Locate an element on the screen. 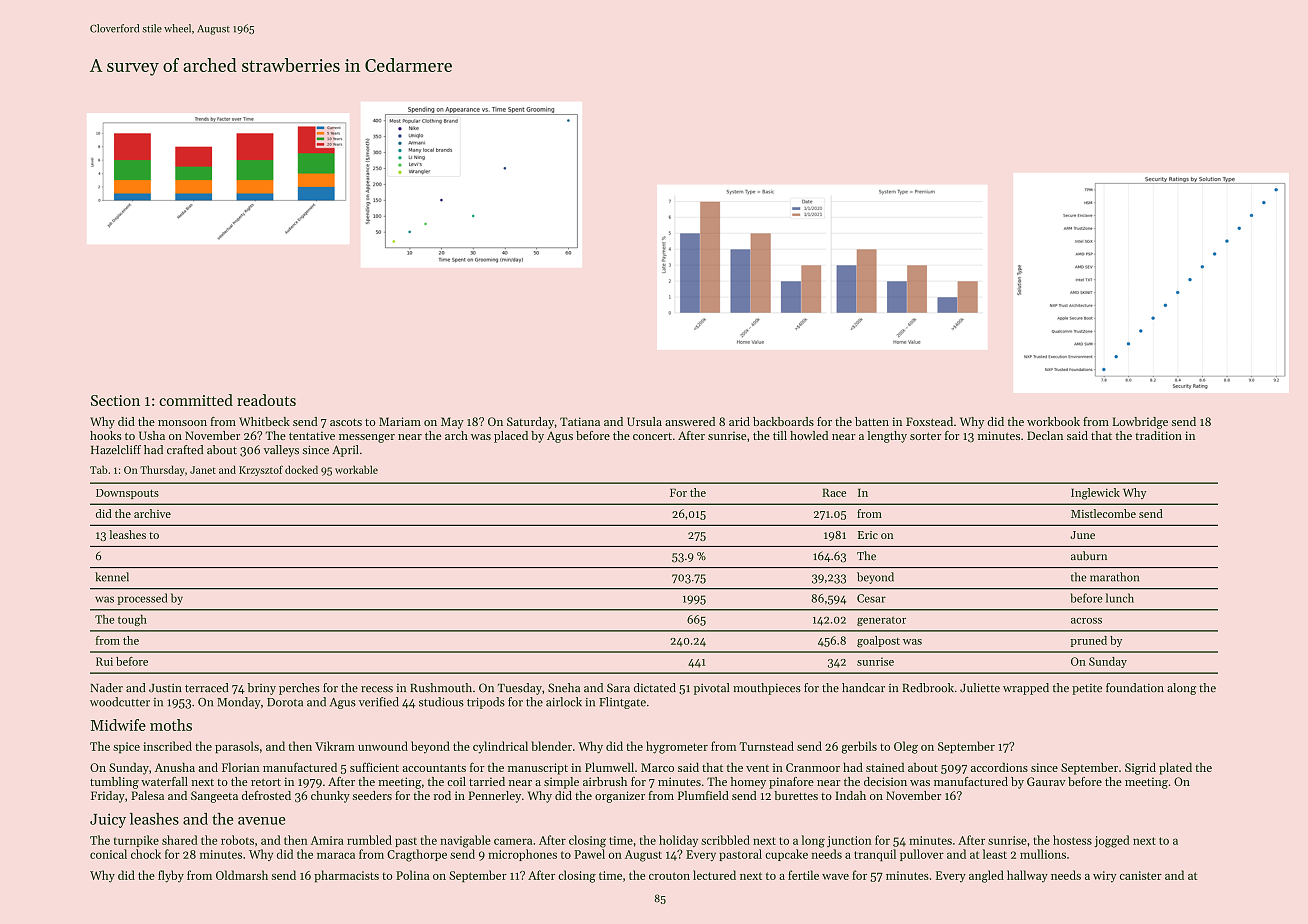  woodcutter is located at coordinates (120, 702).
